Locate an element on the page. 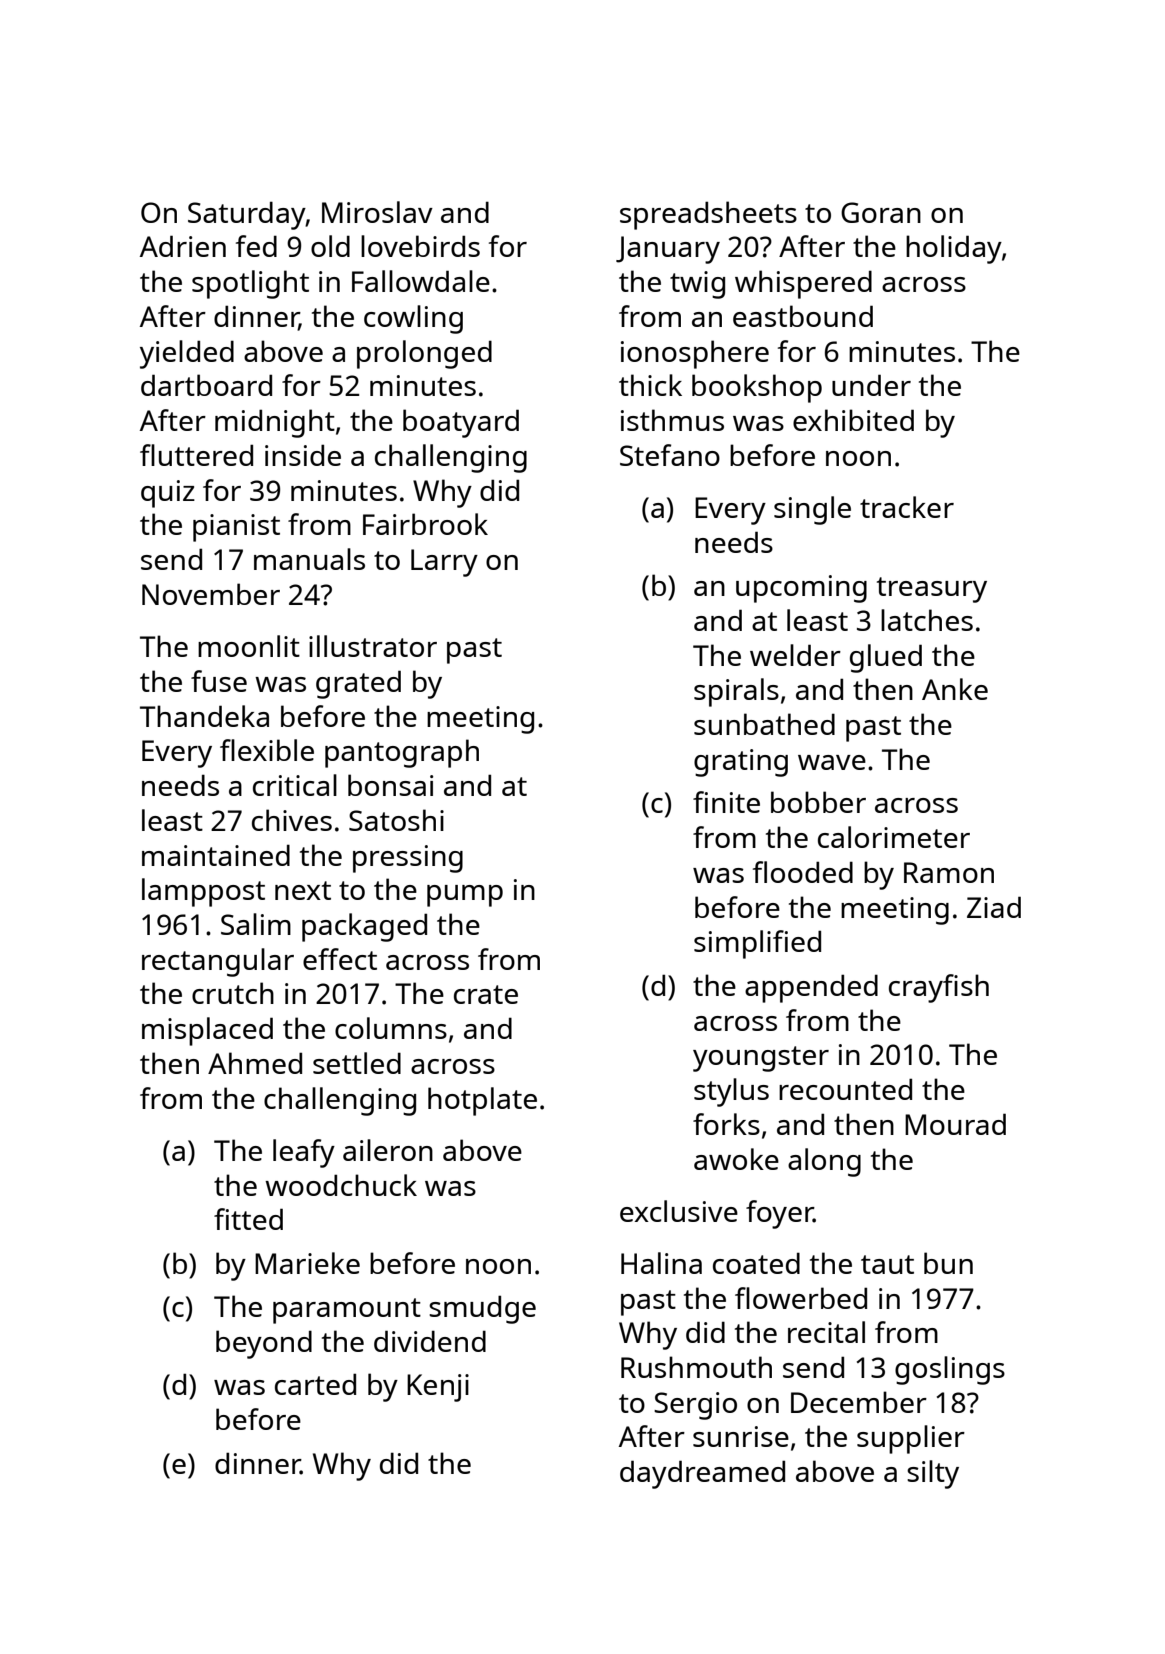  old is located at coordinates (330, 246).
